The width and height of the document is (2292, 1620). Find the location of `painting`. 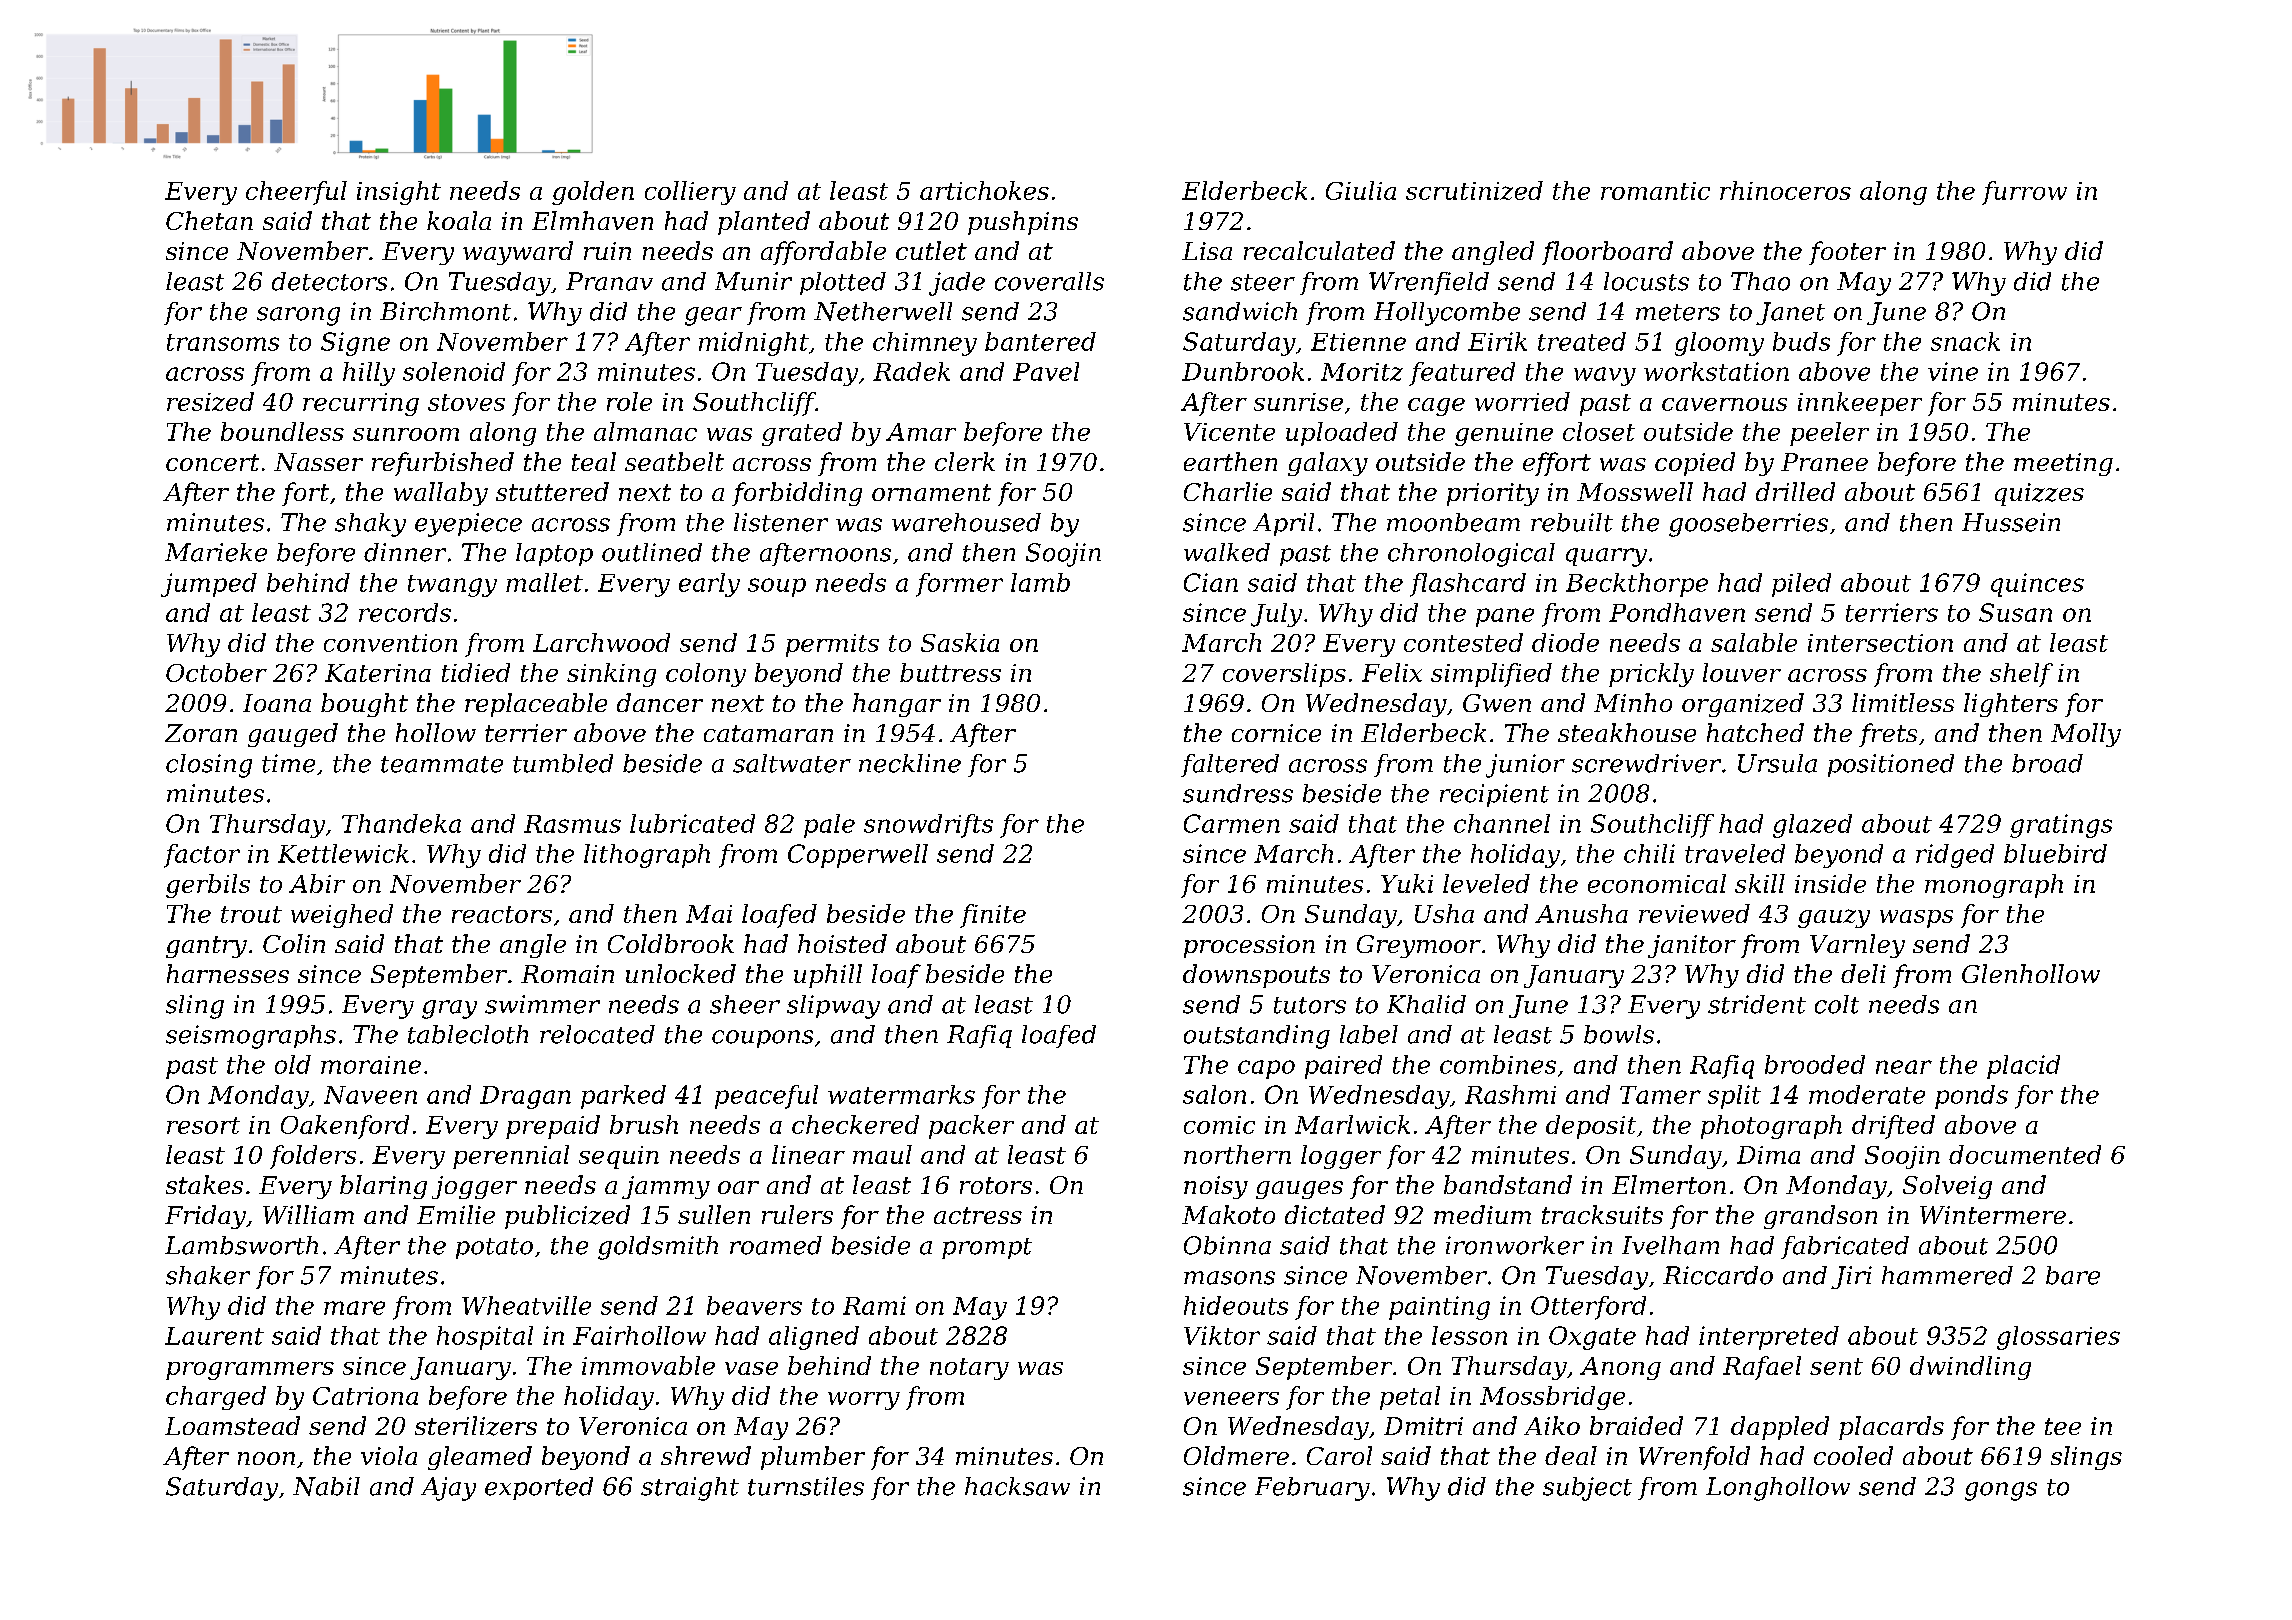

painting is located at coordinates (1439, 1308).
